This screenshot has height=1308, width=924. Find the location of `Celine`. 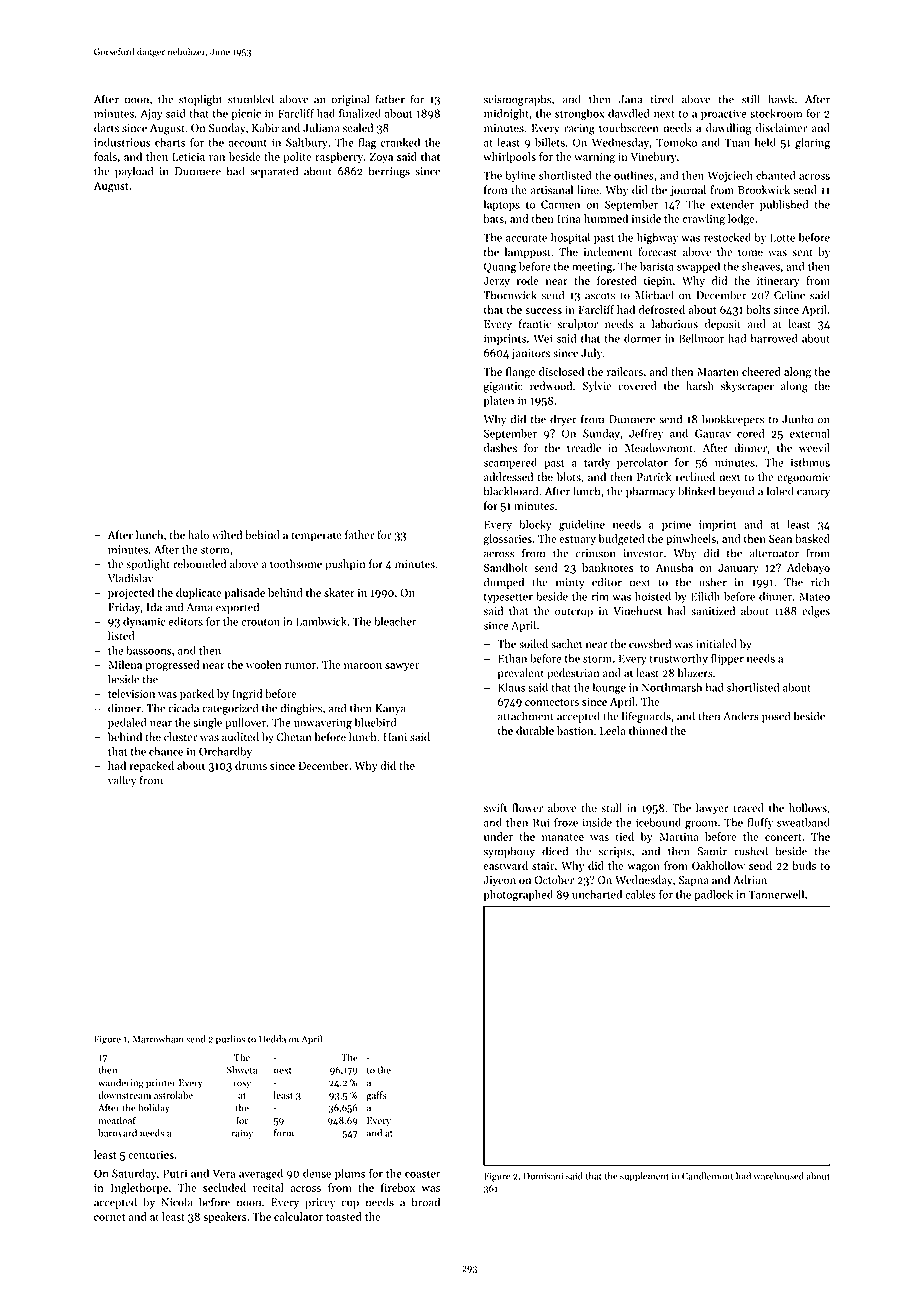

Celine is located at coordinates (789, 295).
